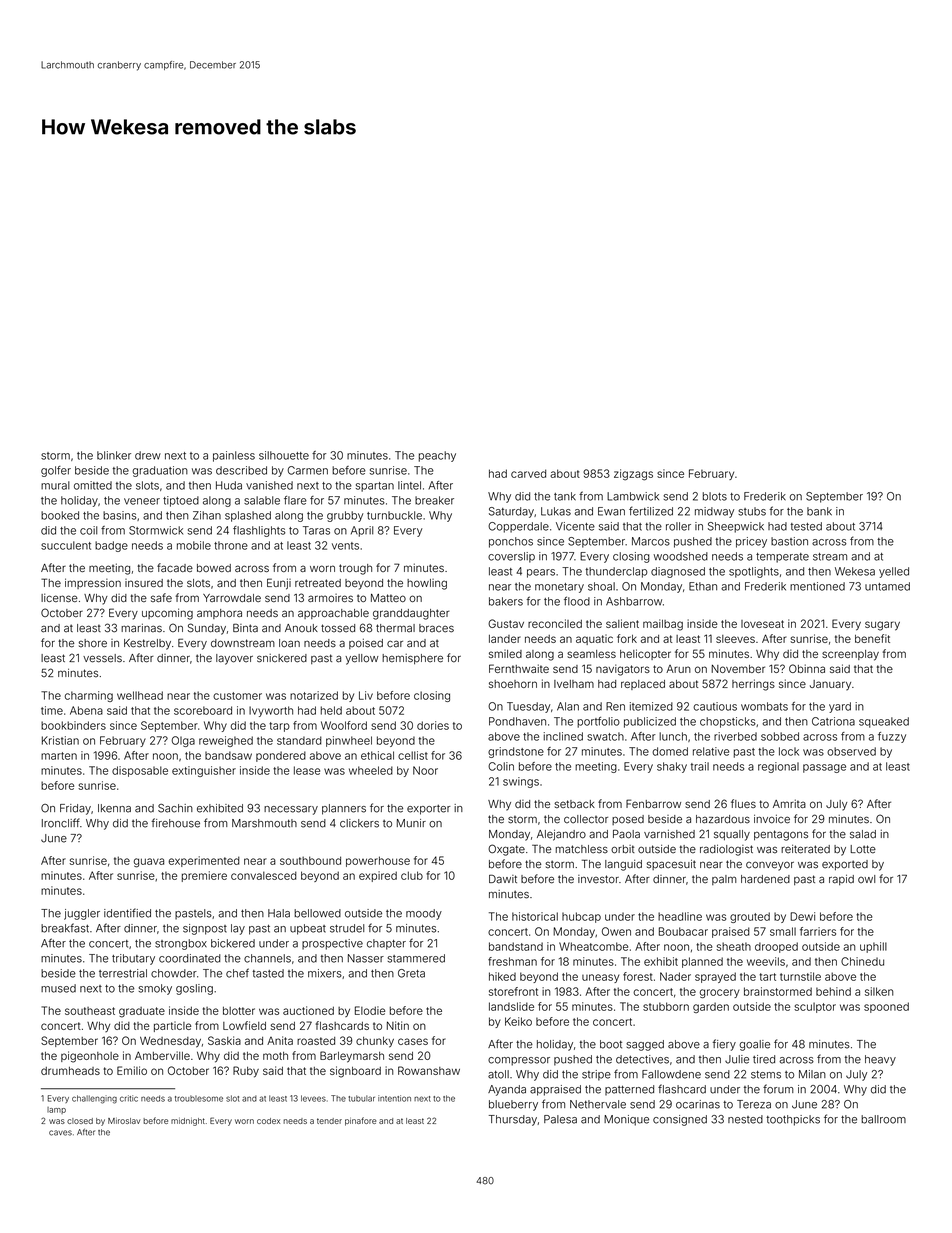 This page has width=952, height=1233. I want to click on benefit, so click(872, 638).
